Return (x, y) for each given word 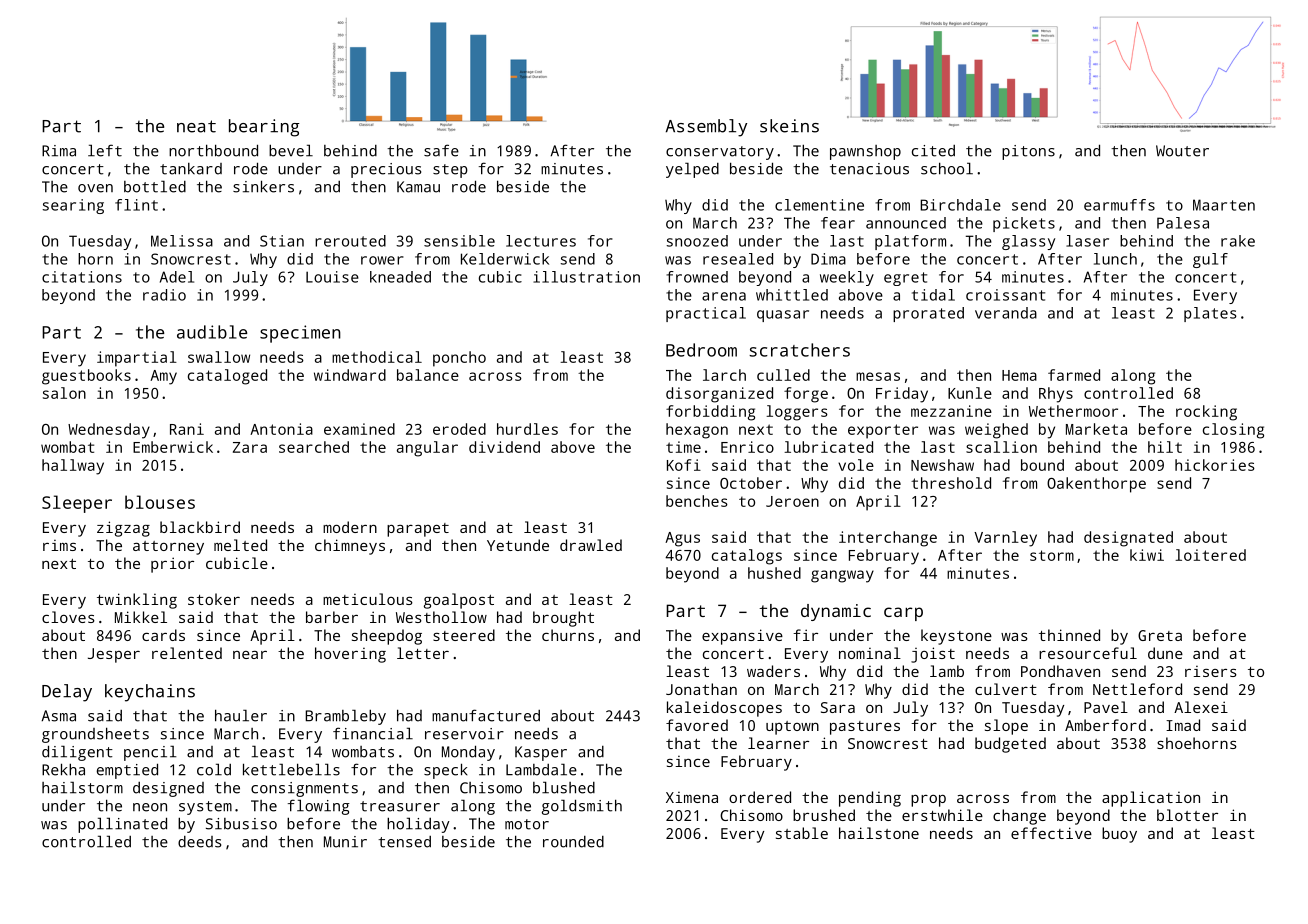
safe (441, 150)
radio (164, 295)
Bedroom (701, 350)
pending (870, 799)
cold (214, 769)
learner (778, 743)
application (1151, 799)
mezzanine (951, 411)
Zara (250, 447)
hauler (241, 715)
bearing (264, 128)
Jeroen (792, 501)
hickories (1215, 465)
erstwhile (942, 815)
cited (933, 151)
